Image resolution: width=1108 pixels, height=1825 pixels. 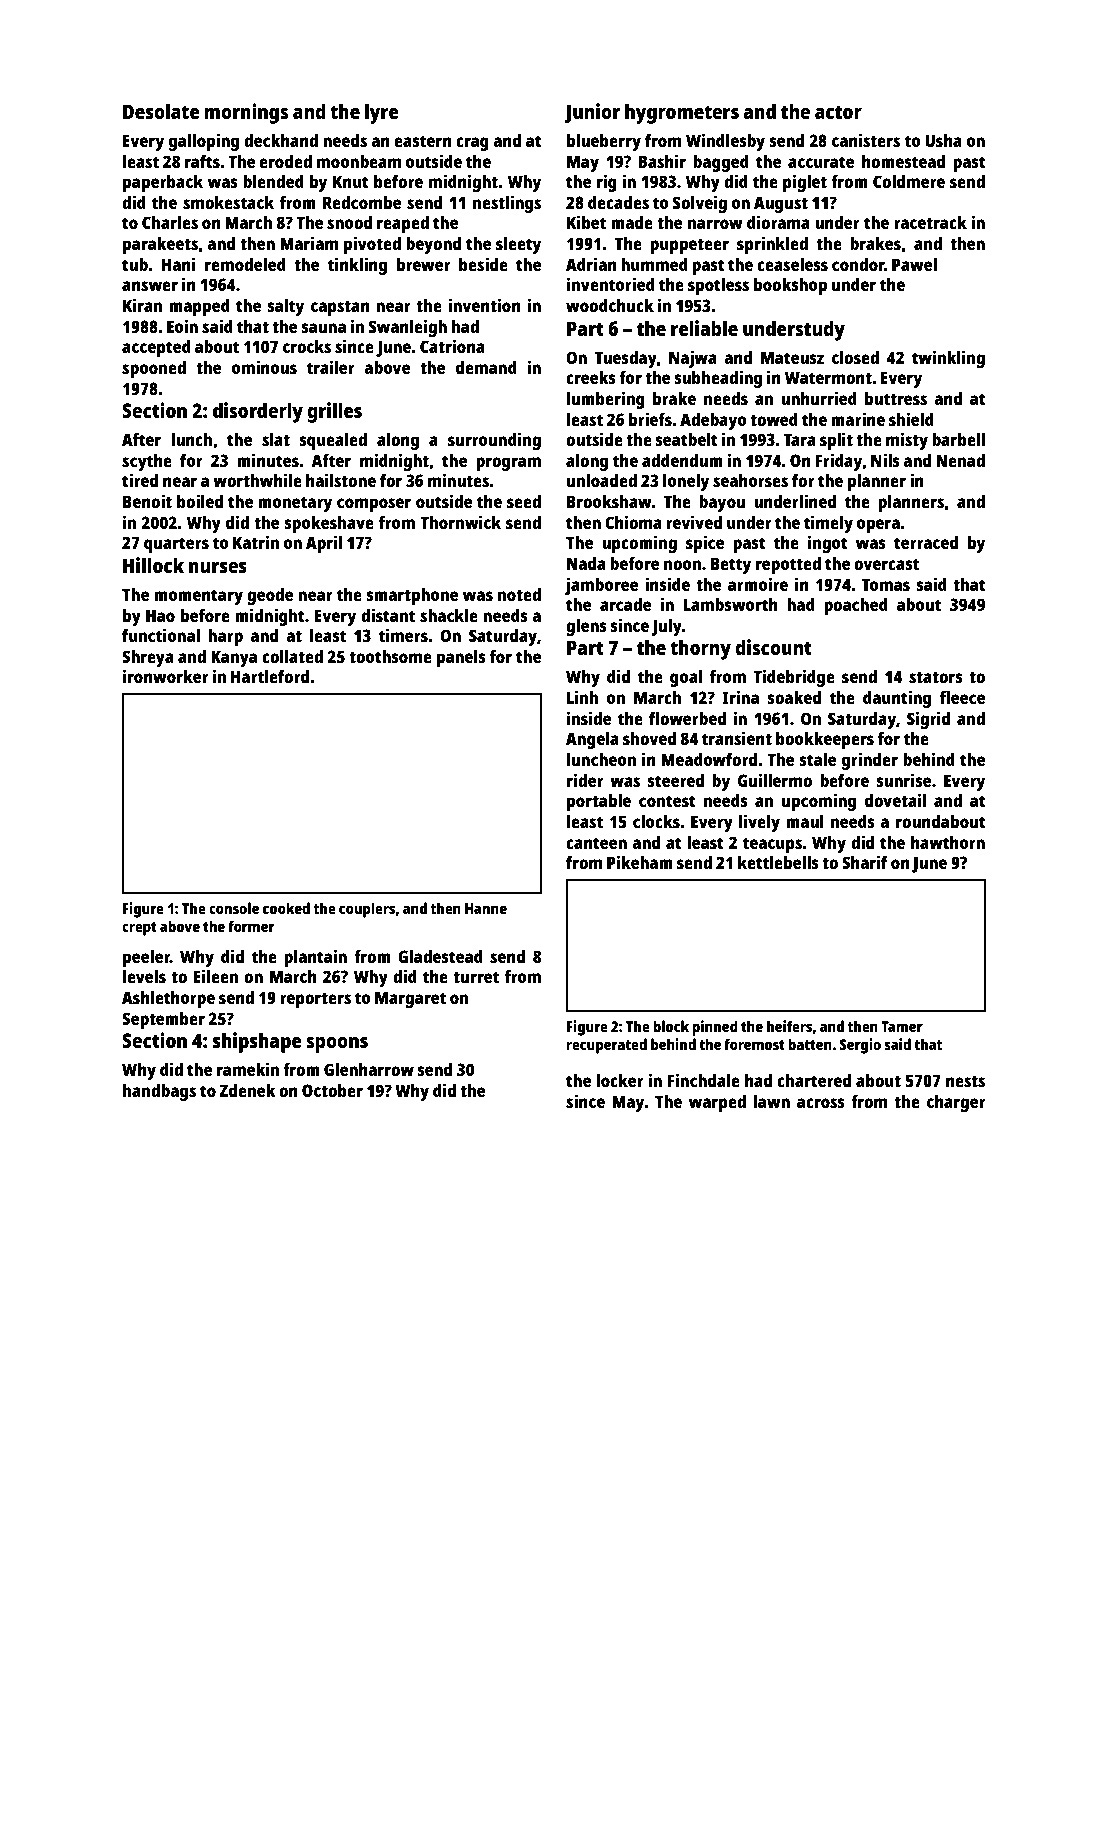 What do you see at coordinates (914, 264) in the screenshot?
I see `Pawel` at bounding box center [914, 264].
